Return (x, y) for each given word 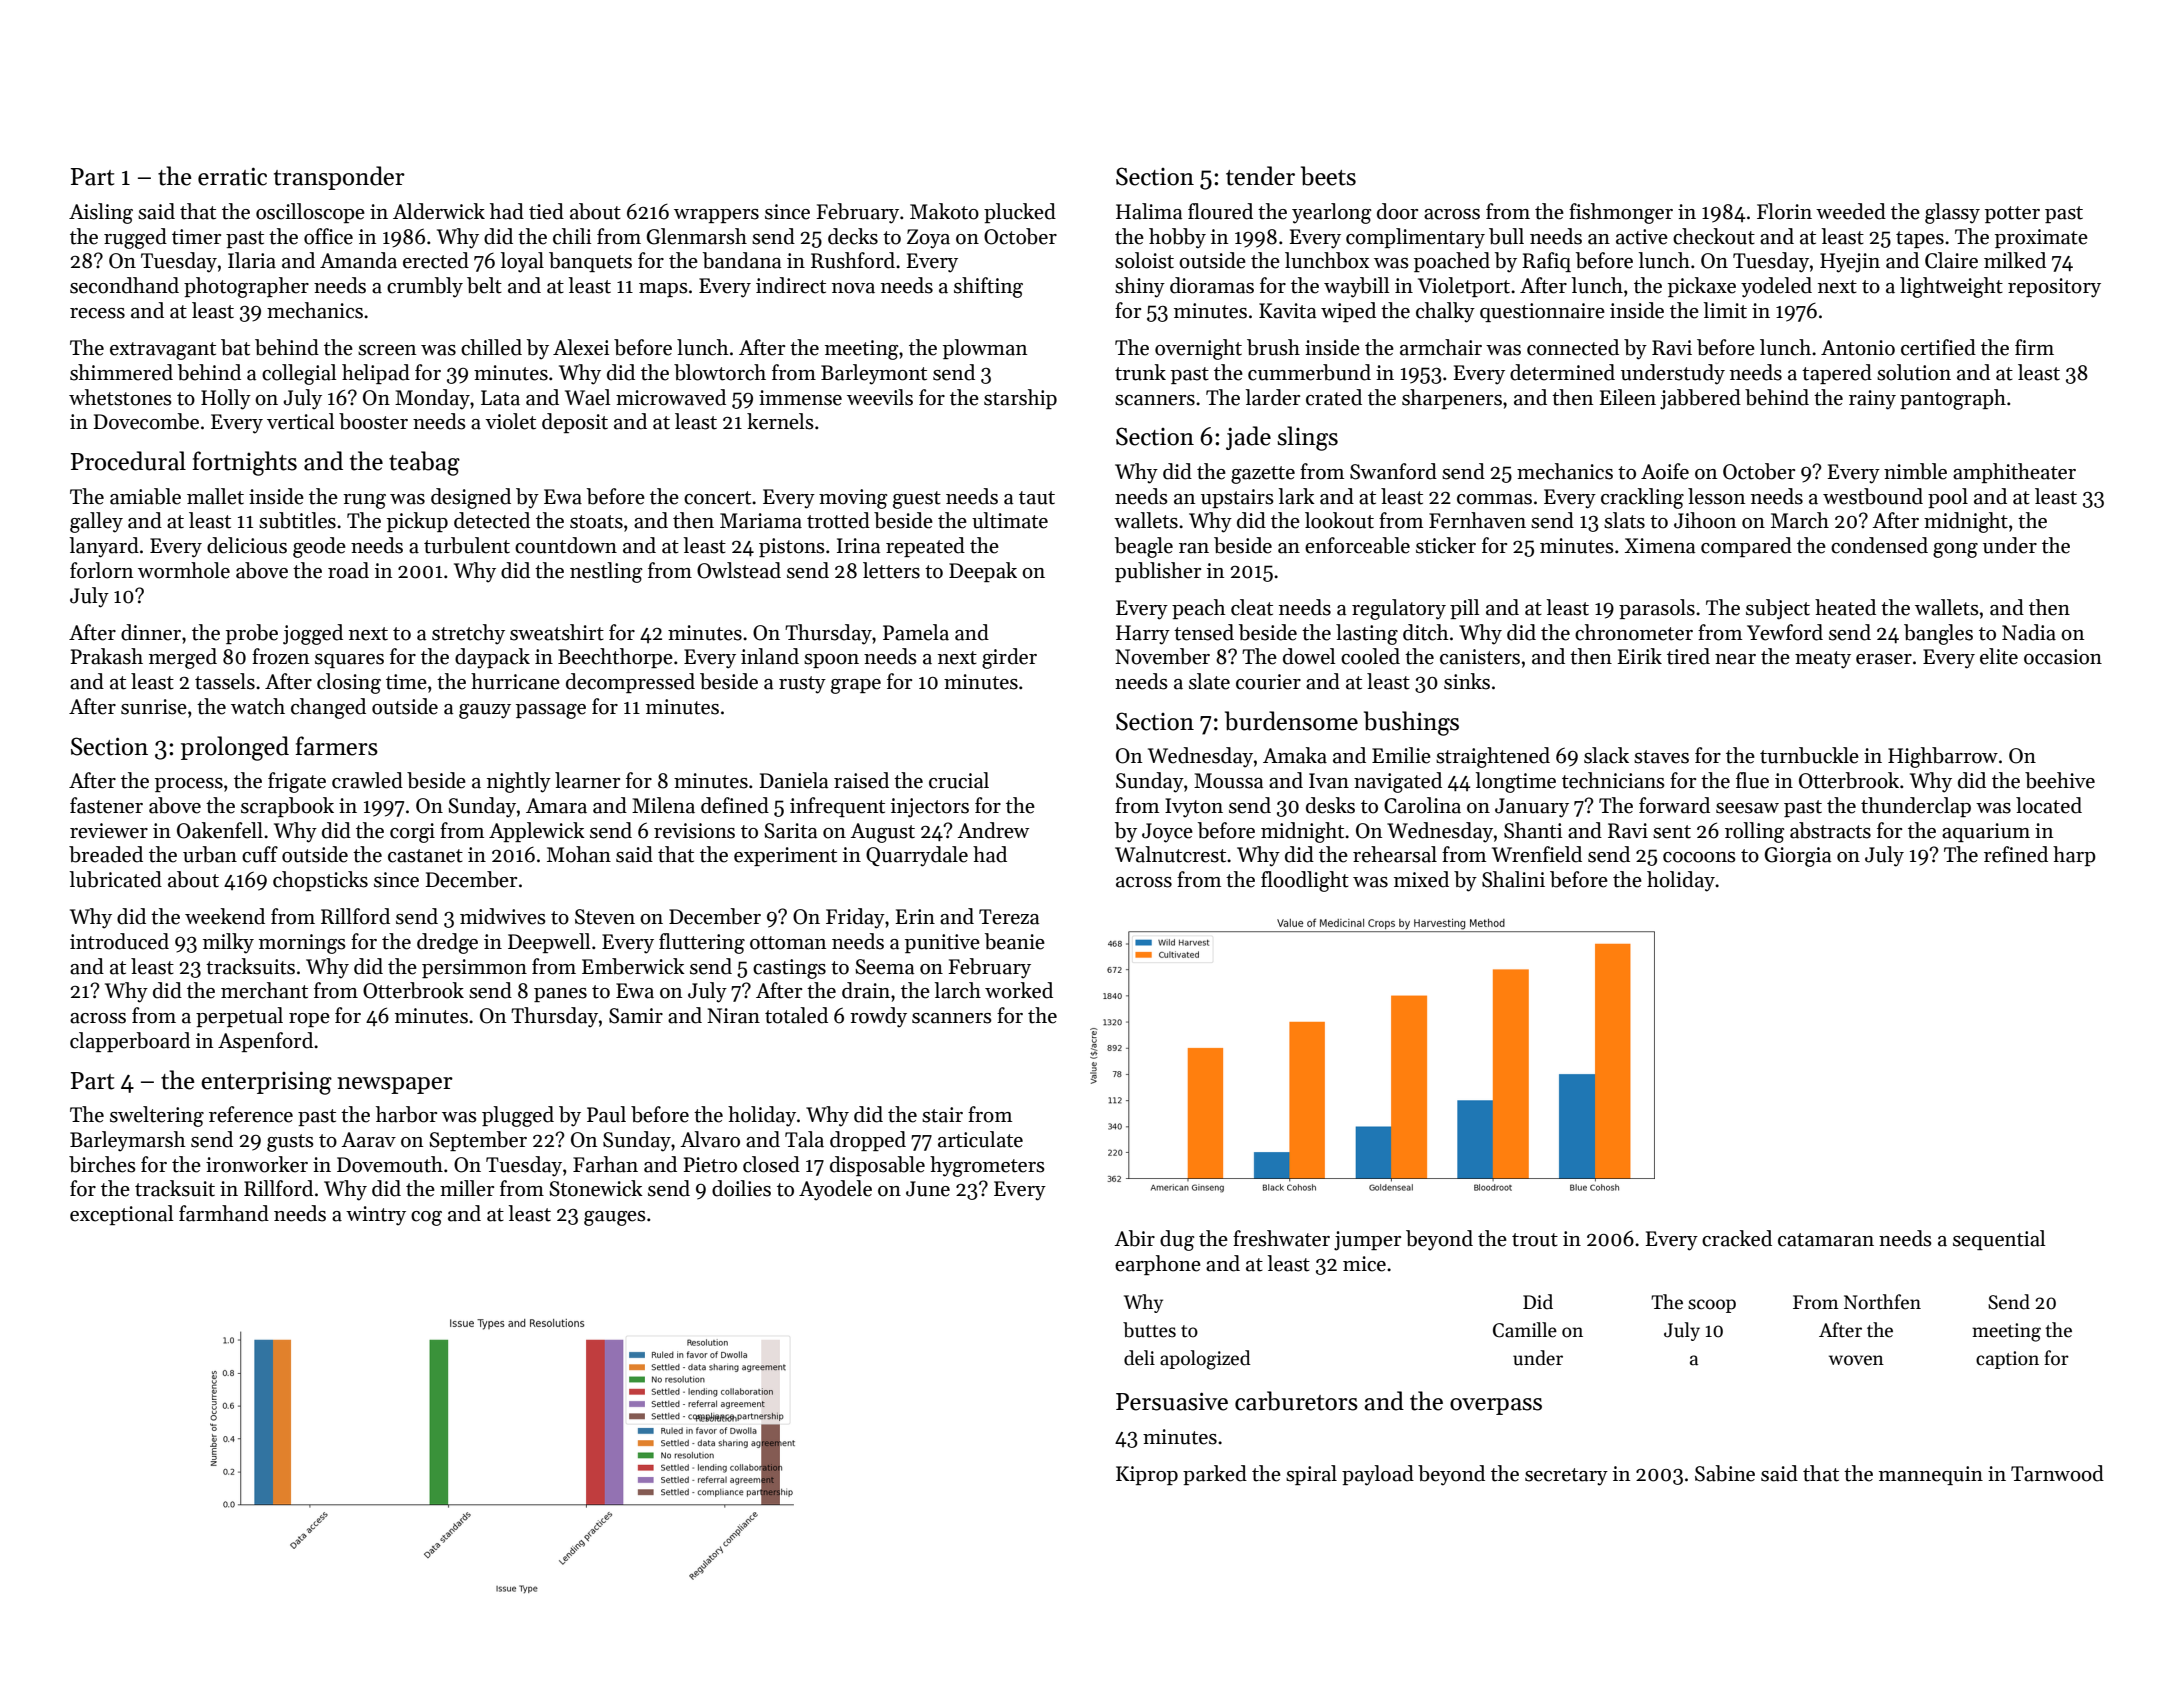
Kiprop (1147, 1475)
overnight (1198, 349)
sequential (1999, 1240)
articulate (980, 1139)
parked (1215, 1475)
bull (1506, 236)
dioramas (1212, 285)
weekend (225, 916)
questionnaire (1542, 312)
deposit (575, 423)
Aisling (101, 213)
